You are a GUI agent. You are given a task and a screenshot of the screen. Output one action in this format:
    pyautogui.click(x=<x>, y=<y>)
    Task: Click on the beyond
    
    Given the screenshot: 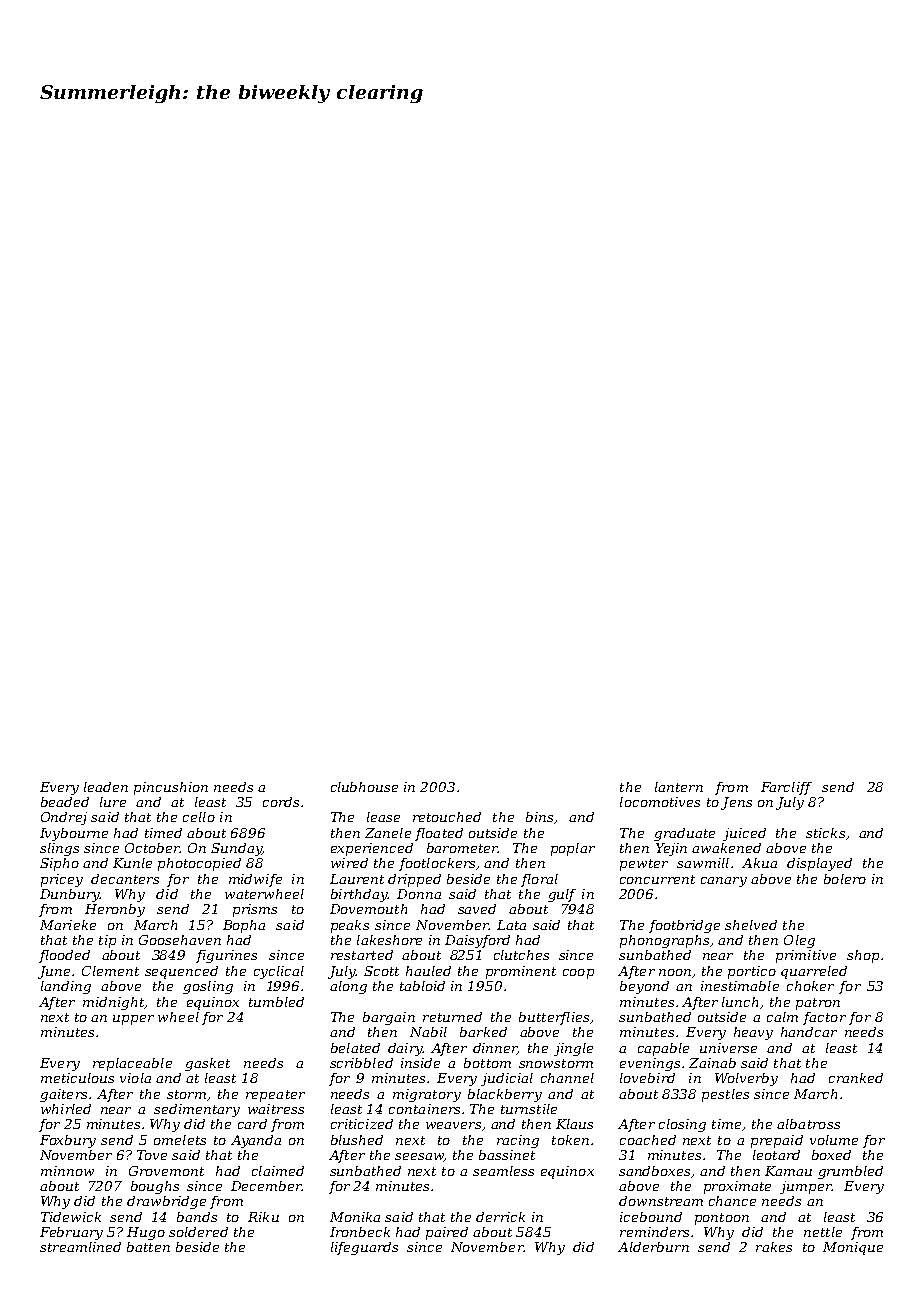 What is the action you would take?
    pyautogui.click(x=644, y=987)
